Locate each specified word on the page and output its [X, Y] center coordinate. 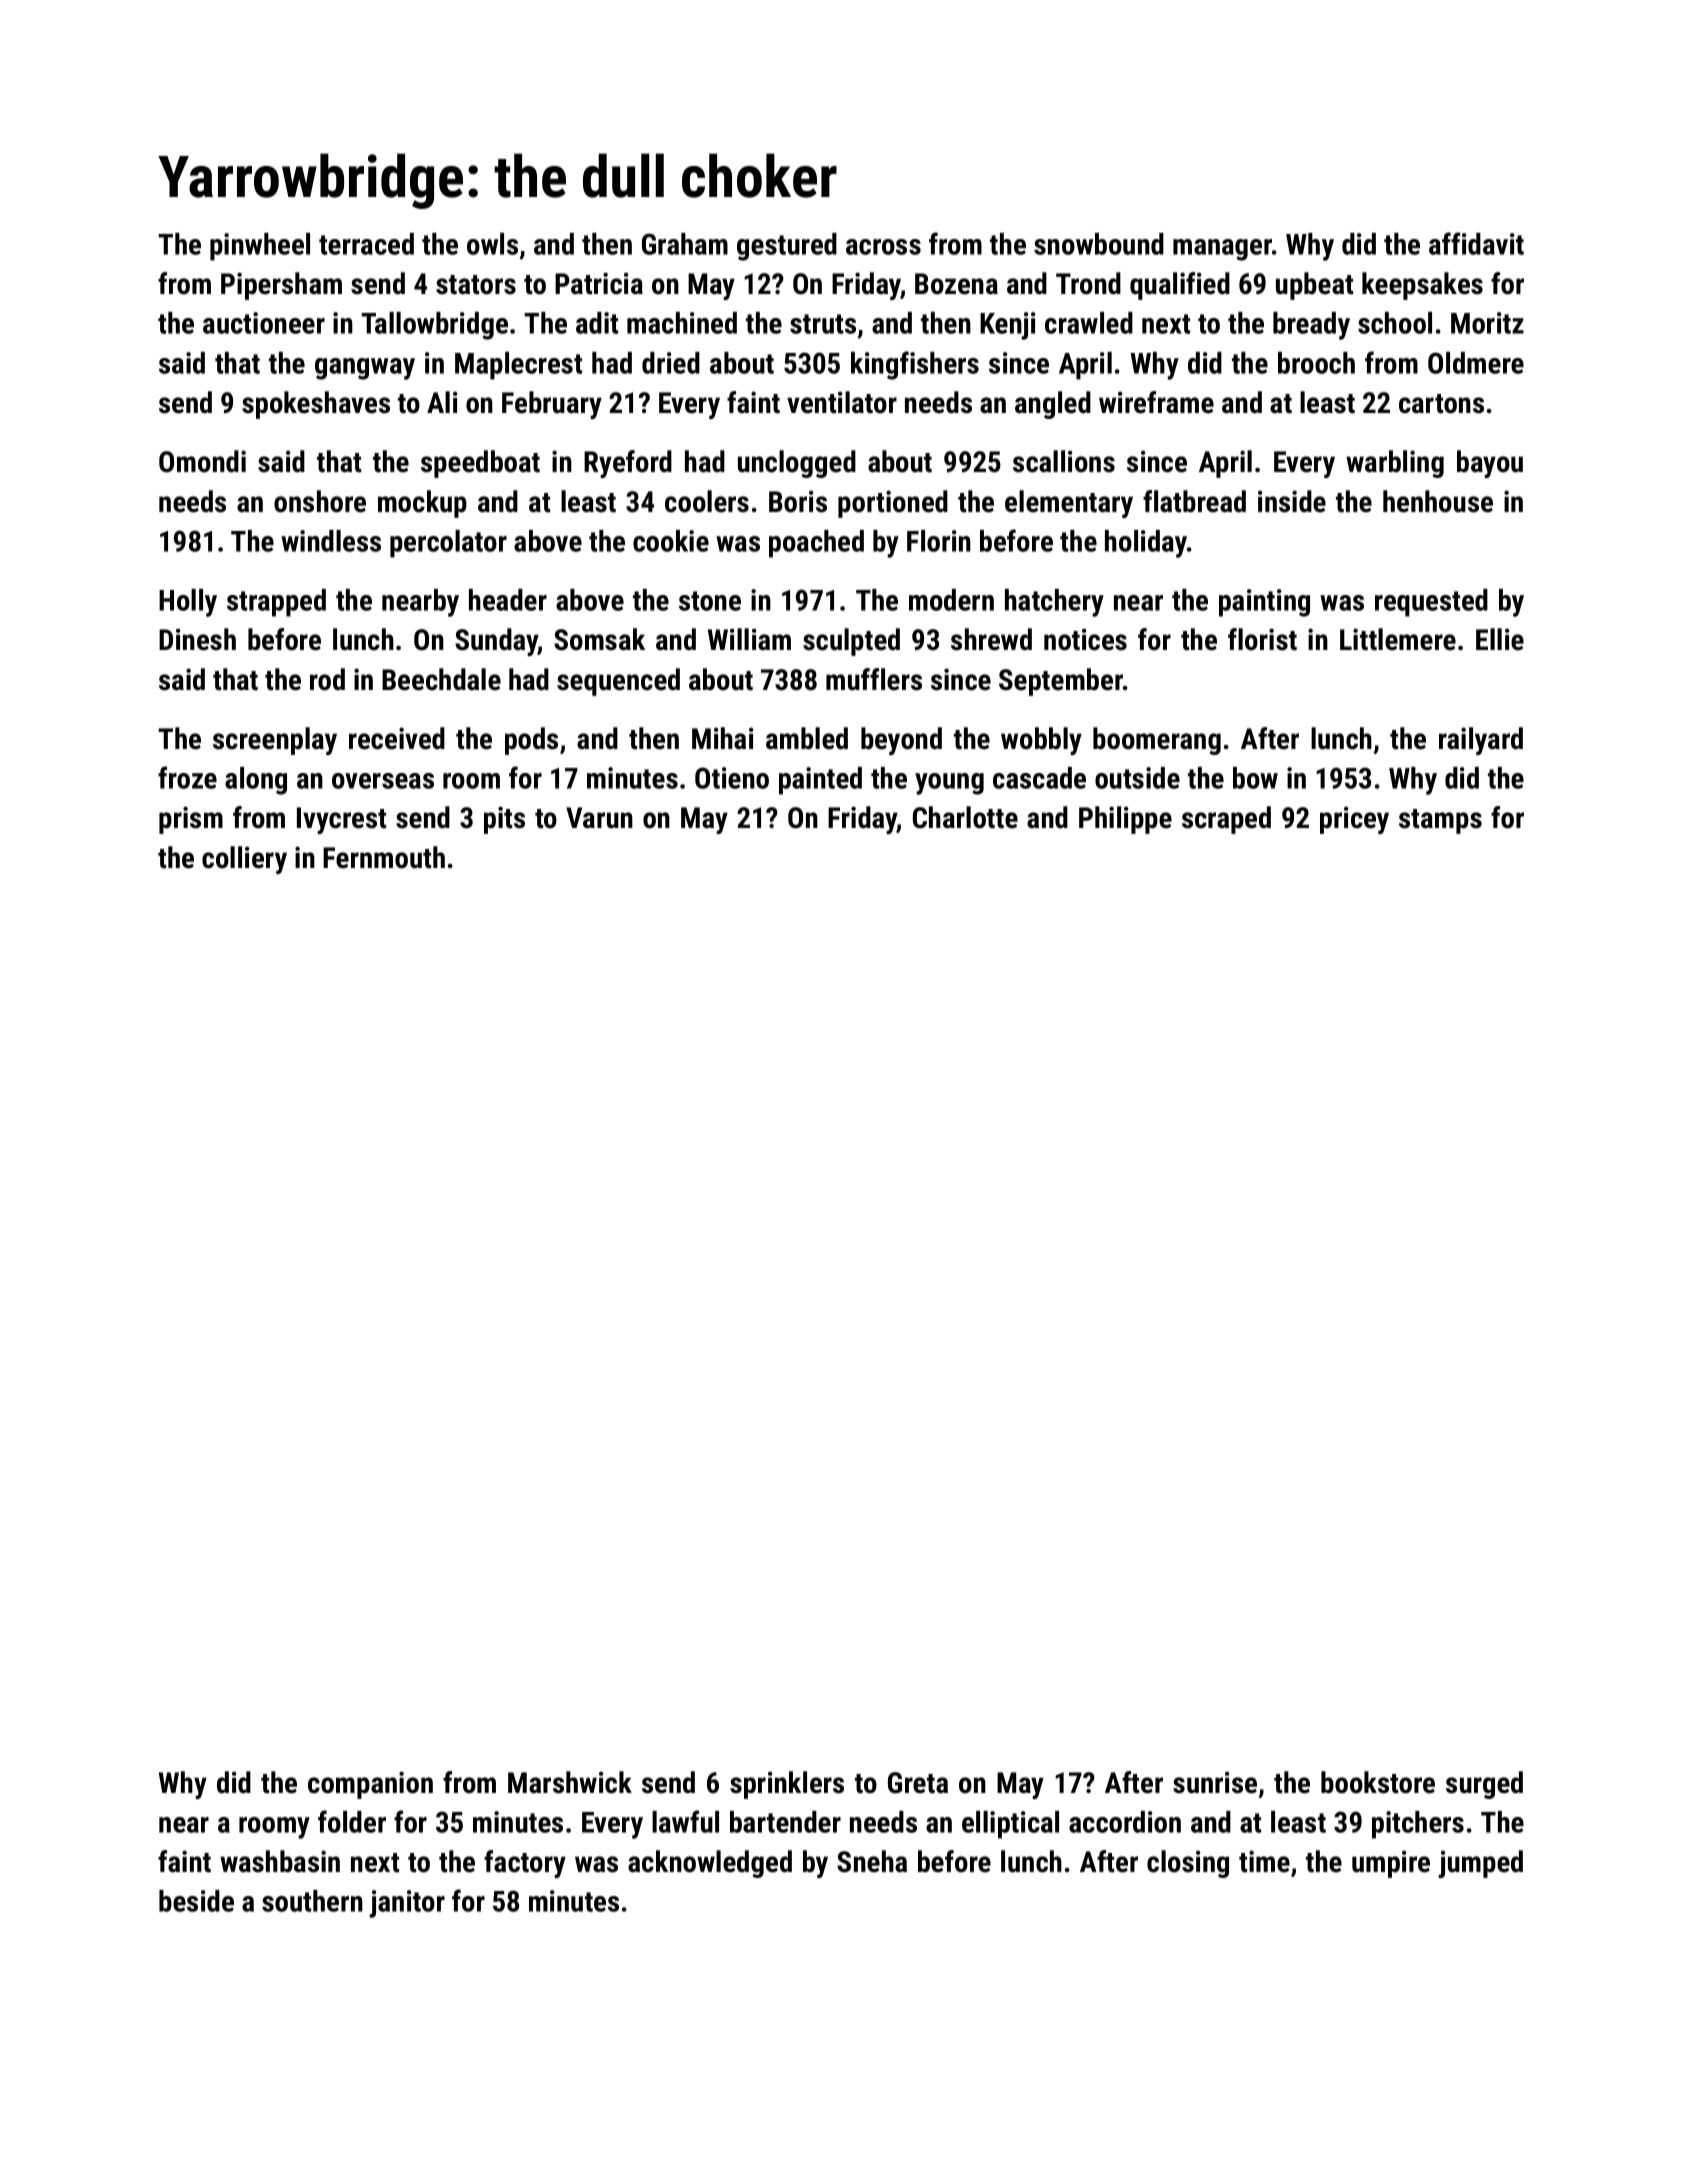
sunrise [1215, 1782]
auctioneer [264, 323]
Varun [599, 818]
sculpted [851, 642]
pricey [1354, 820]
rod [327, 679]
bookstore [1378, 1782]
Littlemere [1398, 639]
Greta [918, 1783]
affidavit [1476, 243]
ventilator [842, 402]
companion [370, 1785]
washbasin [280, 1861]
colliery [244, 860]
